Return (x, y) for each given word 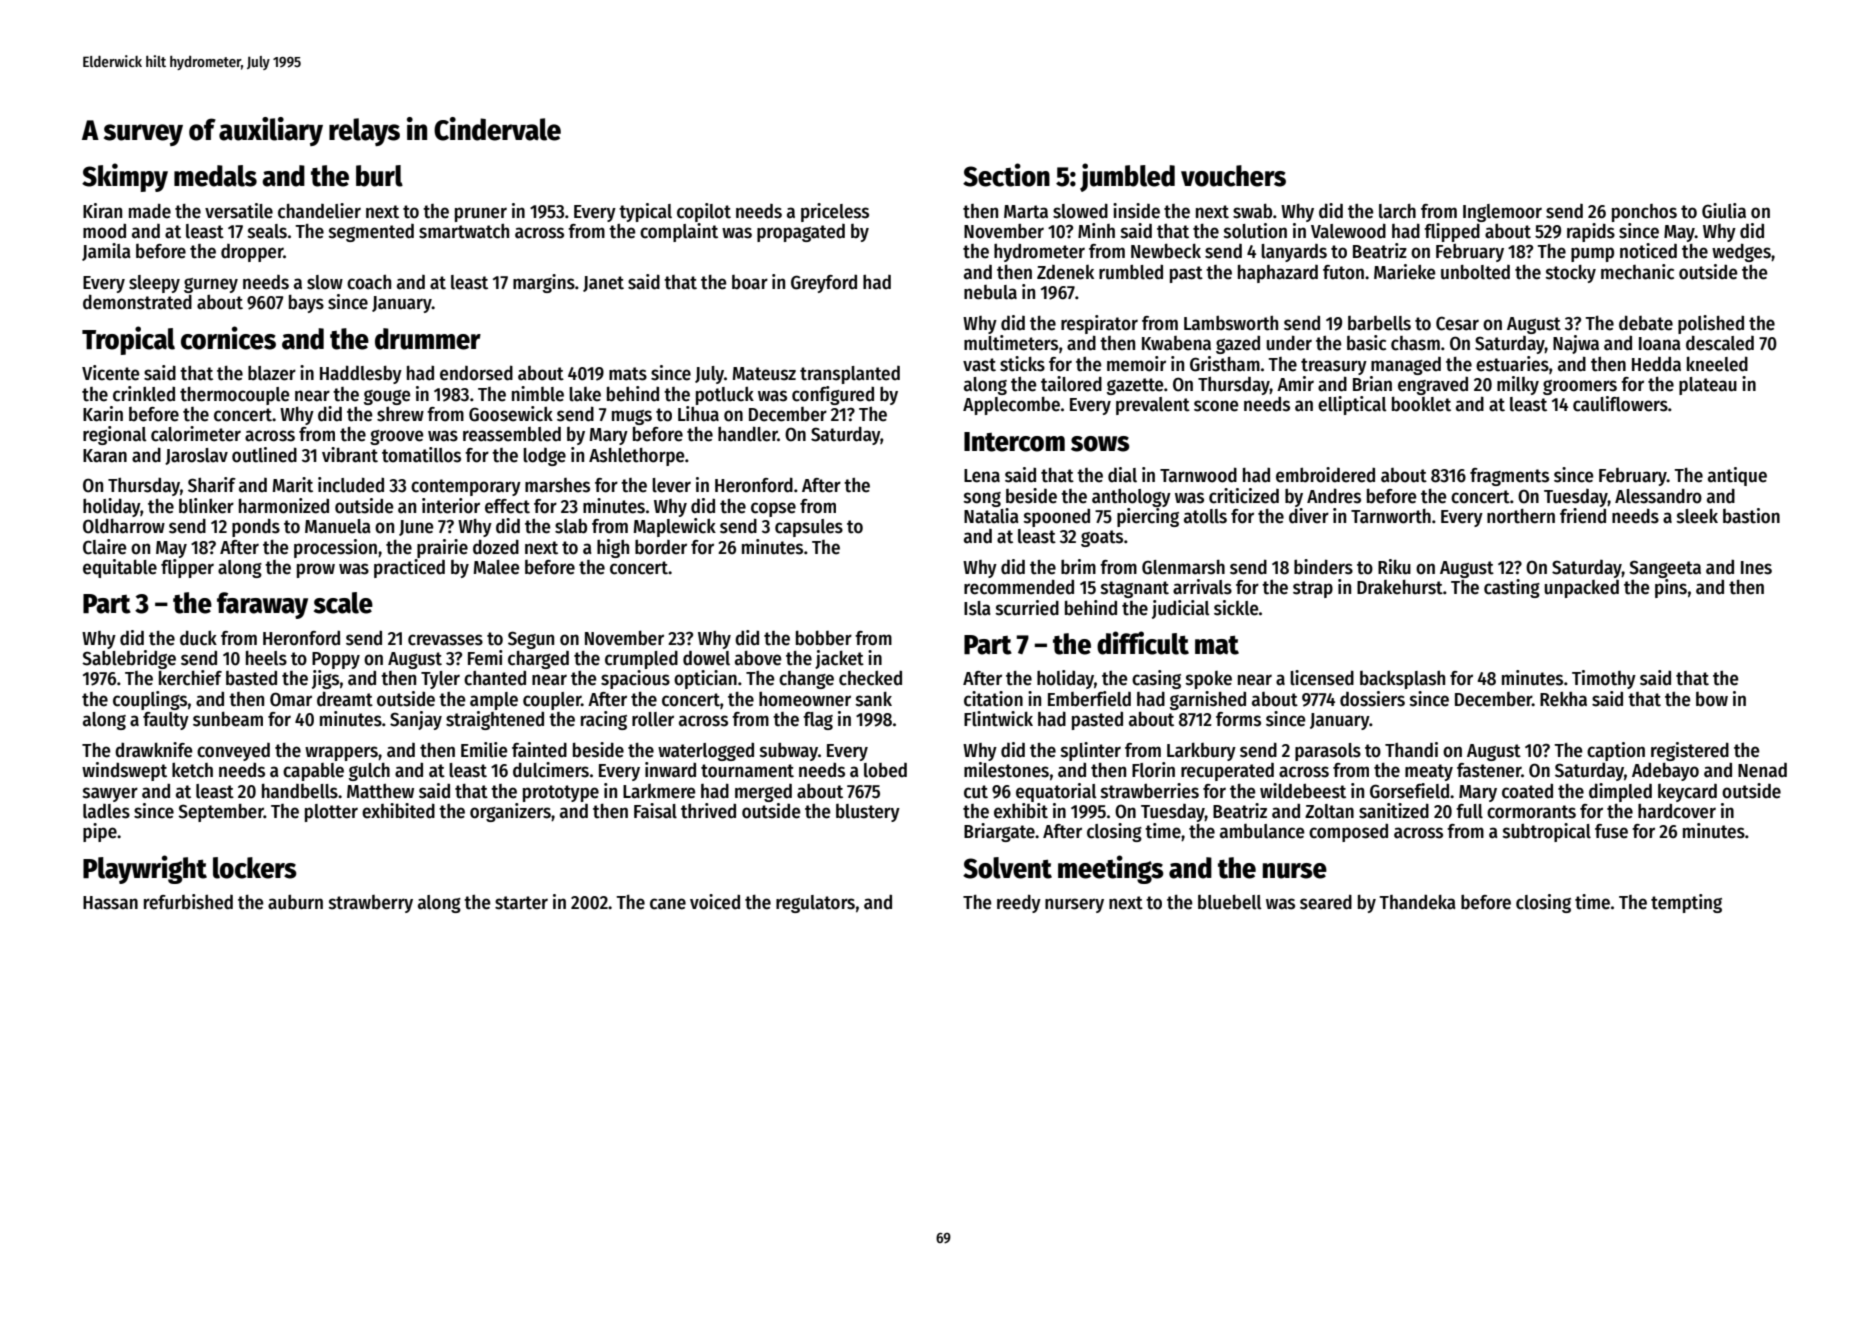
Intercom (1014, 442)
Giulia (1724, 211)
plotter (331, 813)
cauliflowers (1620, 404)
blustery (868, 813)
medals (215, 176)
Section (1006, 175)
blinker (206, 506)
